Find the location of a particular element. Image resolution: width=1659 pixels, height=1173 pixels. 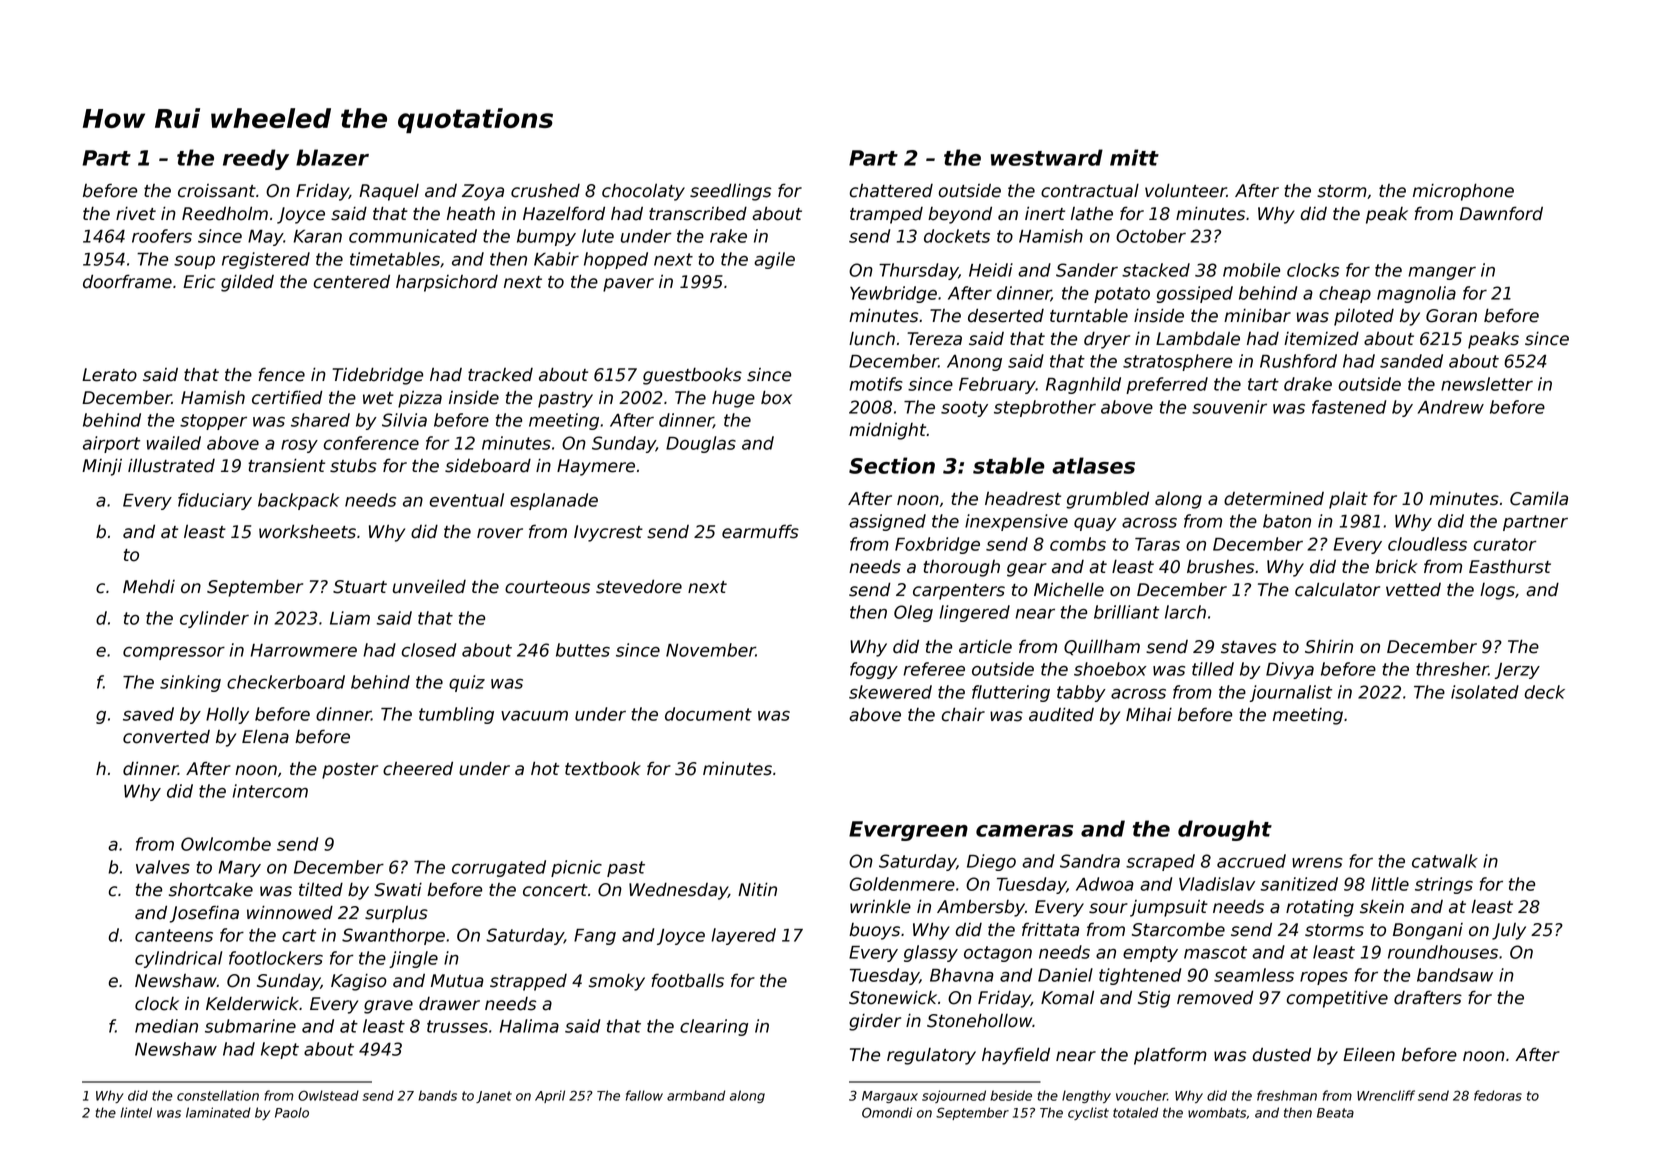

Reedholm is located at coordinates (225, 213).
